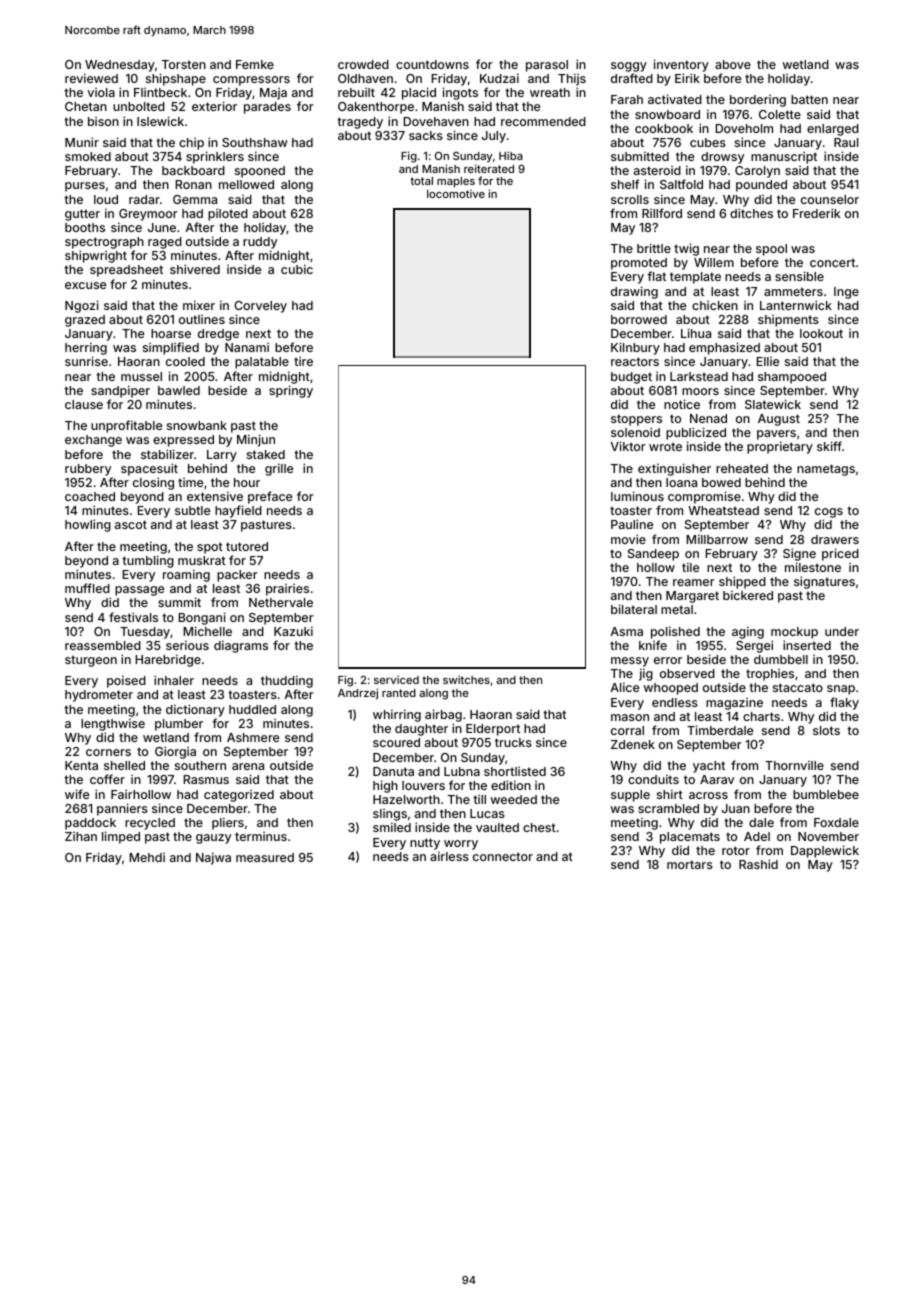  I want to click on Harebridge, so click(168, 660).
